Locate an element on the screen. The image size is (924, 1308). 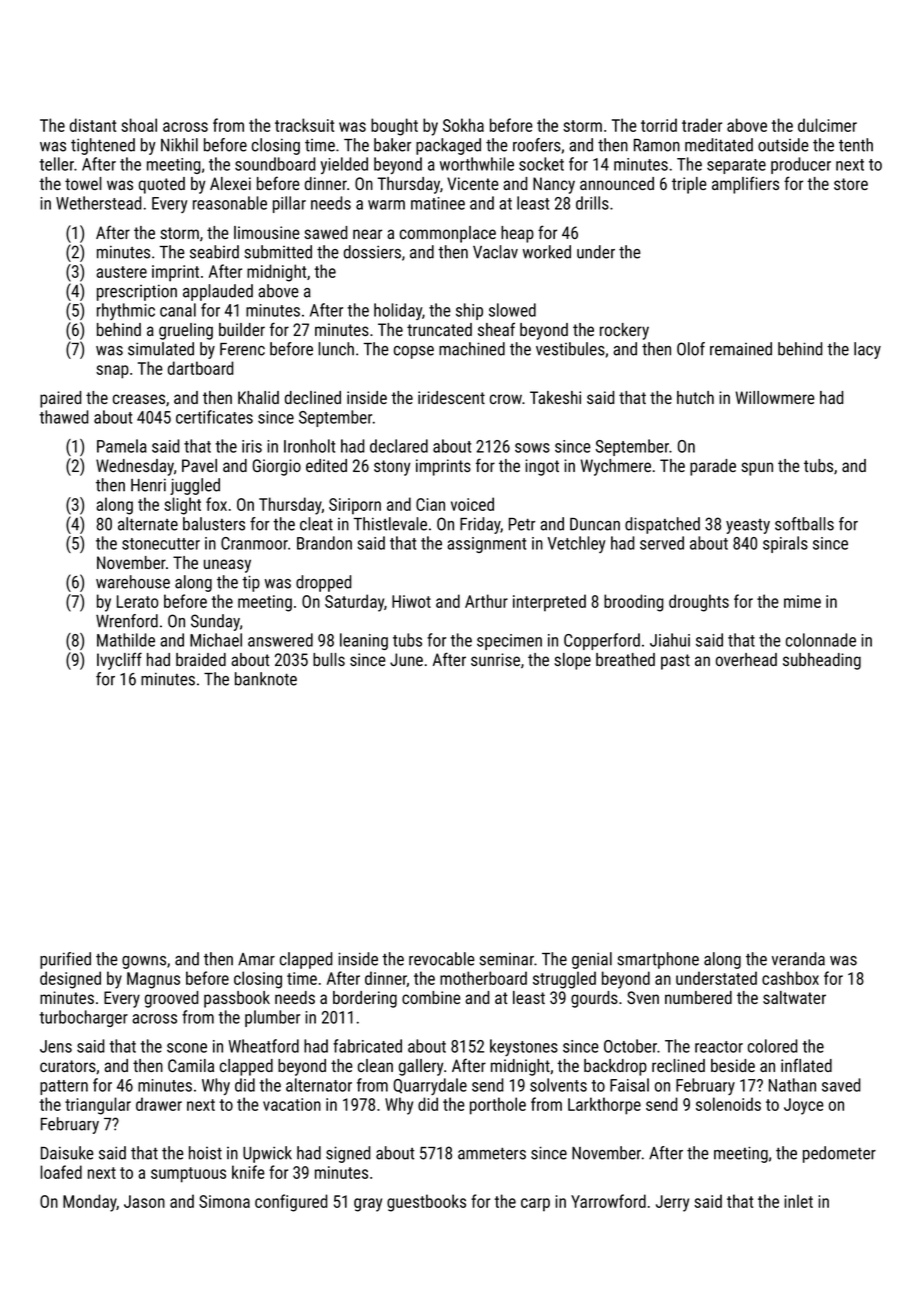
limousine is located at coordinates (267, 232).
